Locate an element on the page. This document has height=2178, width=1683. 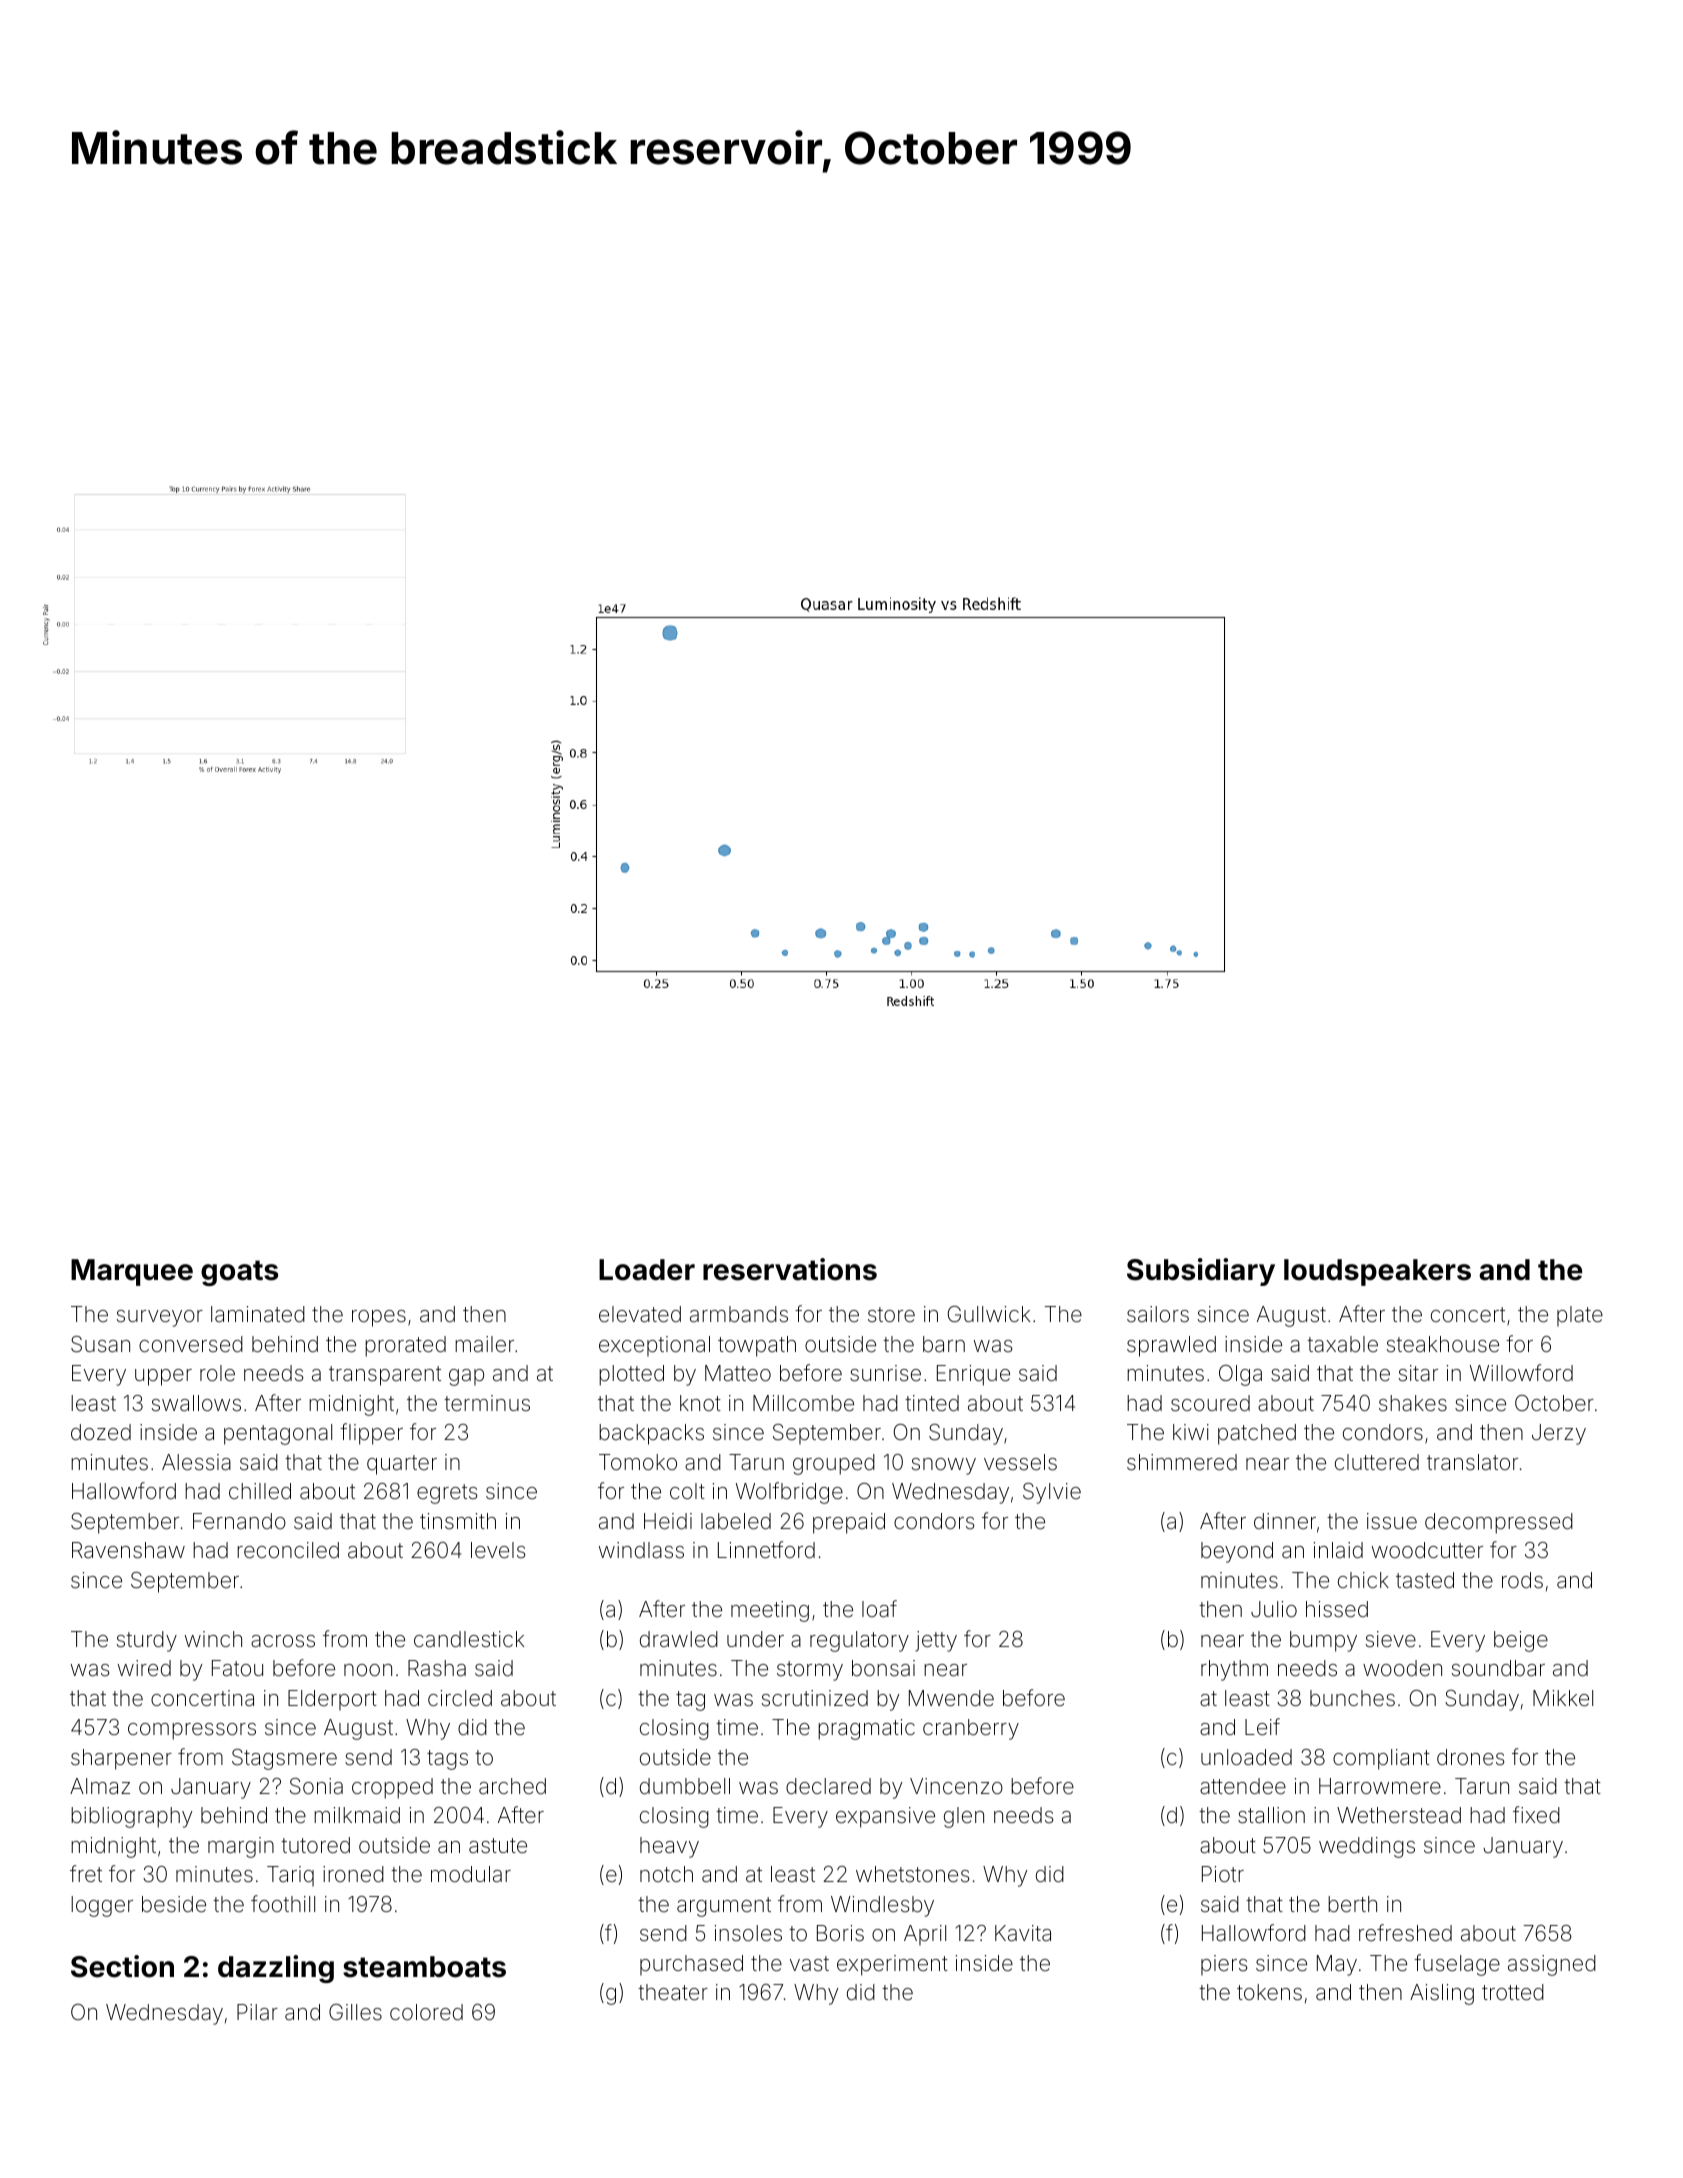
Enrique is located at coordinates (973, 1375).
